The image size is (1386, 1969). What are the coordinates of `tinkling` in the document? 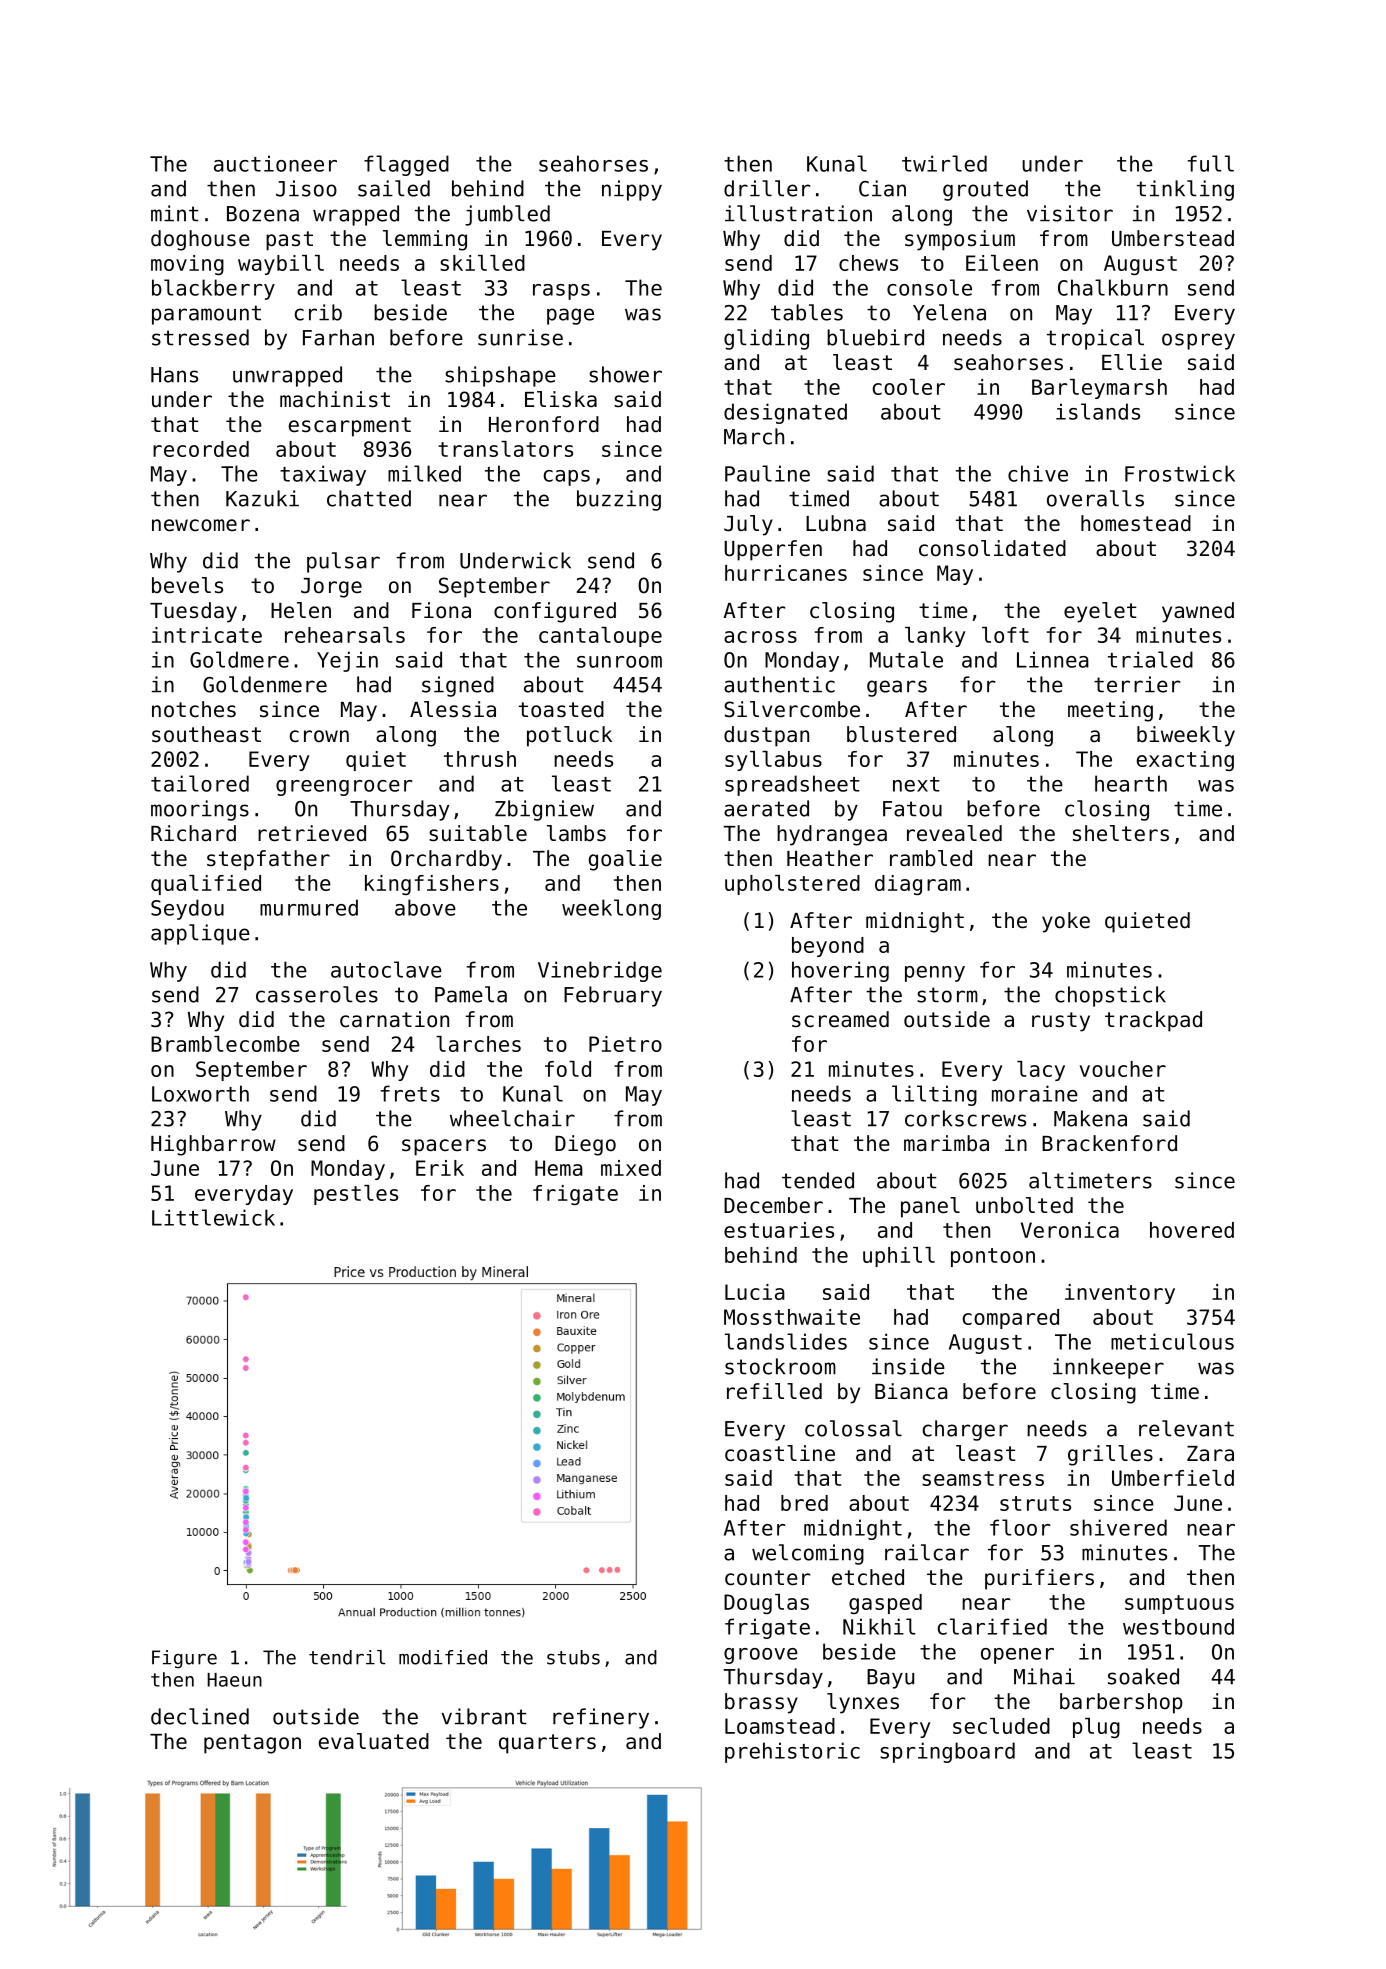 It's located at (1185, 190).
